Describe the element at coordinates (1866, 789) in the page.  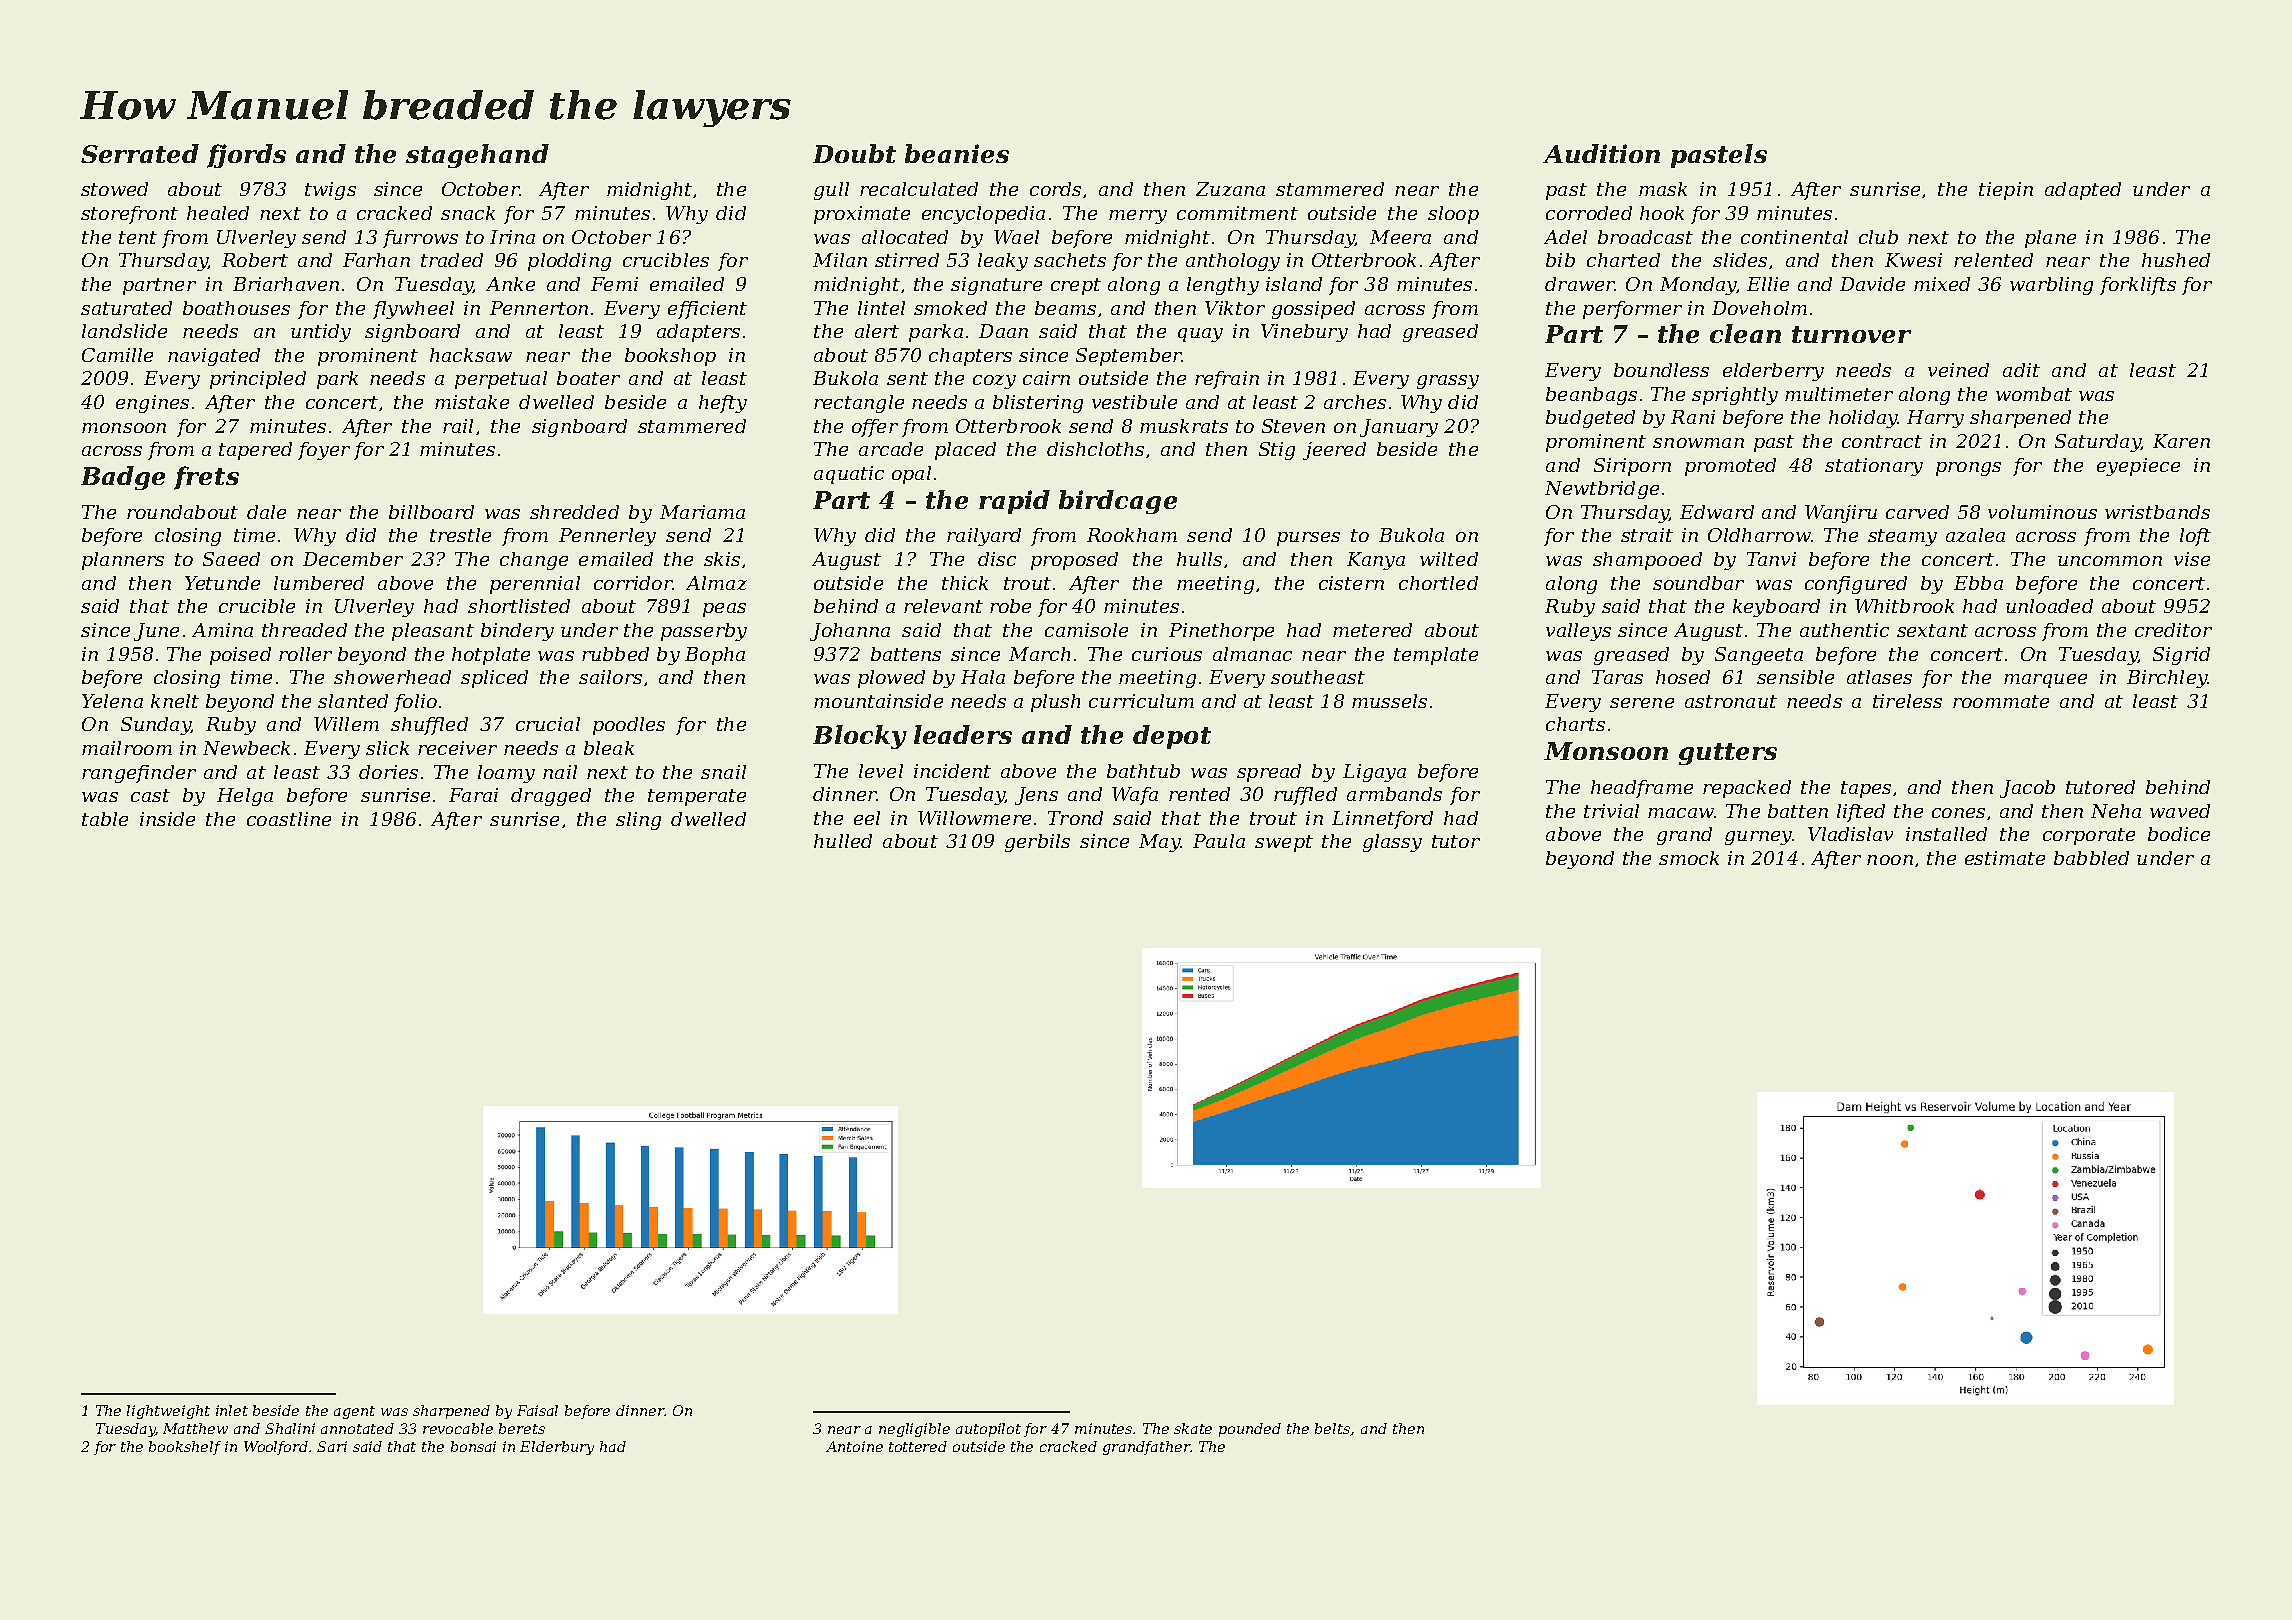
I see `tapes` at that location.
